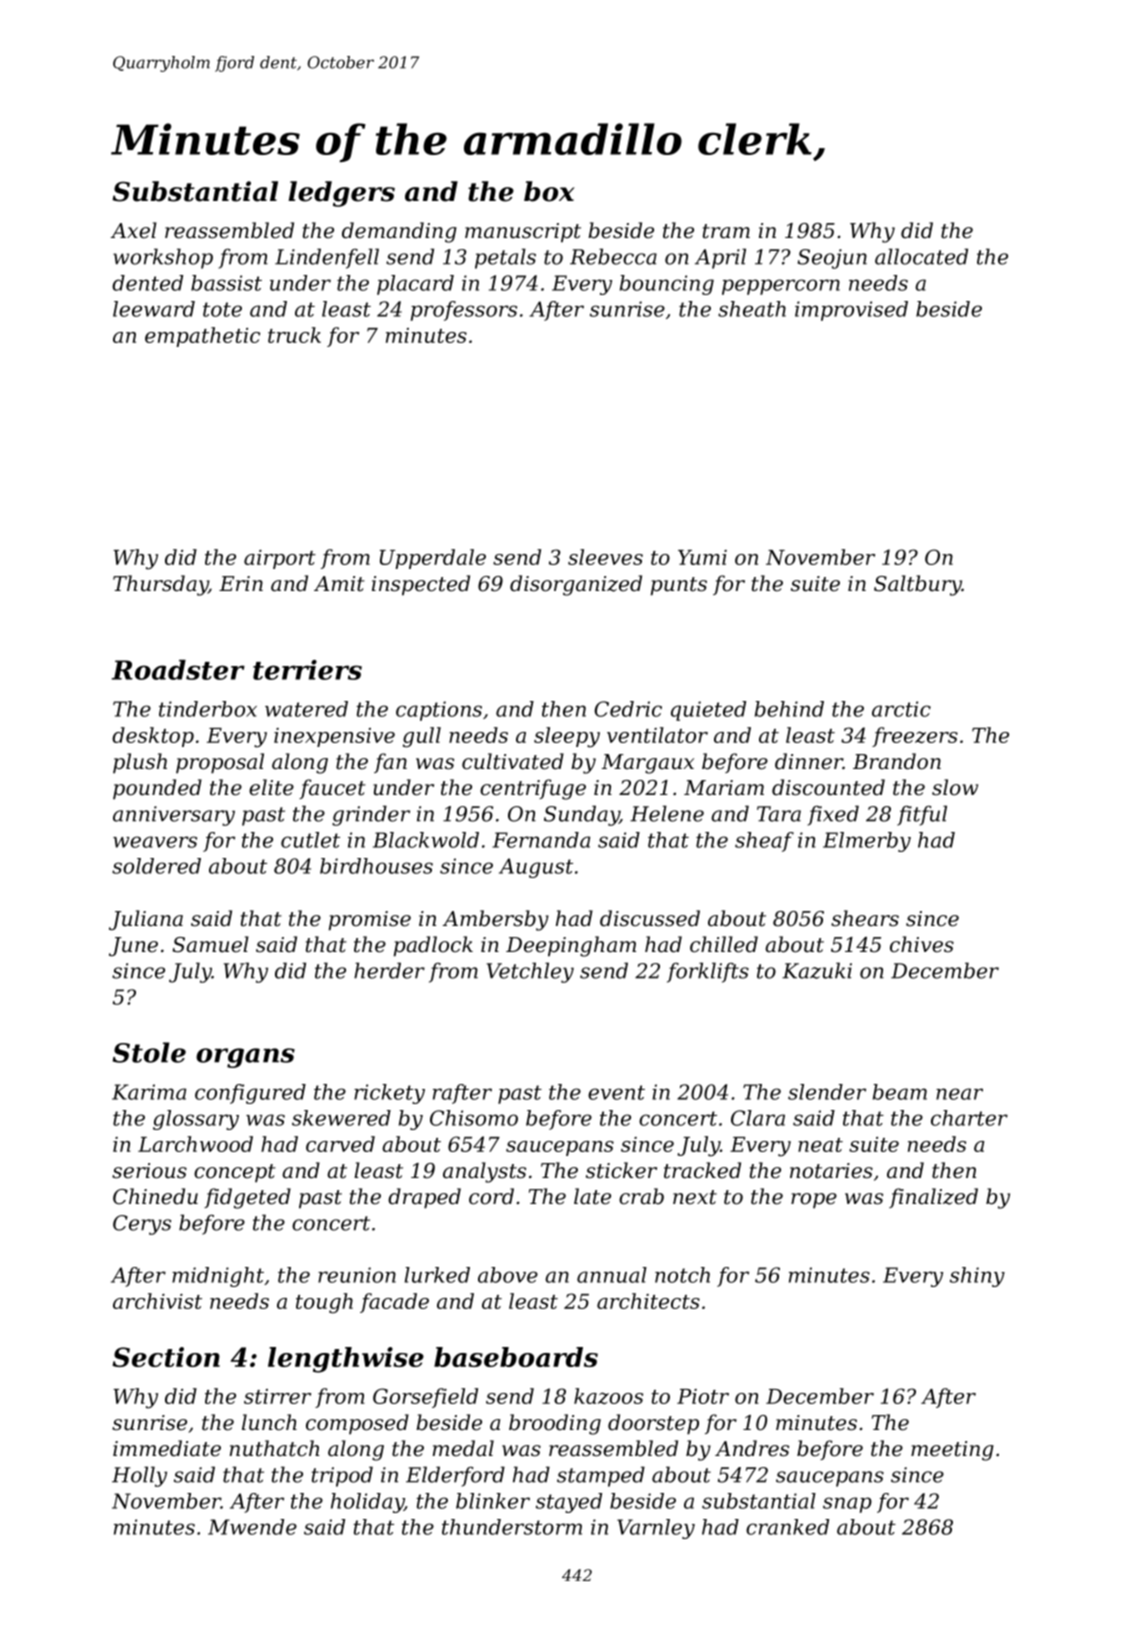 This document has width=1124, height=1627. What do you see at coordinates (648, 1301) in the document?
I see `architects` at bounding box center [648, 1301].
